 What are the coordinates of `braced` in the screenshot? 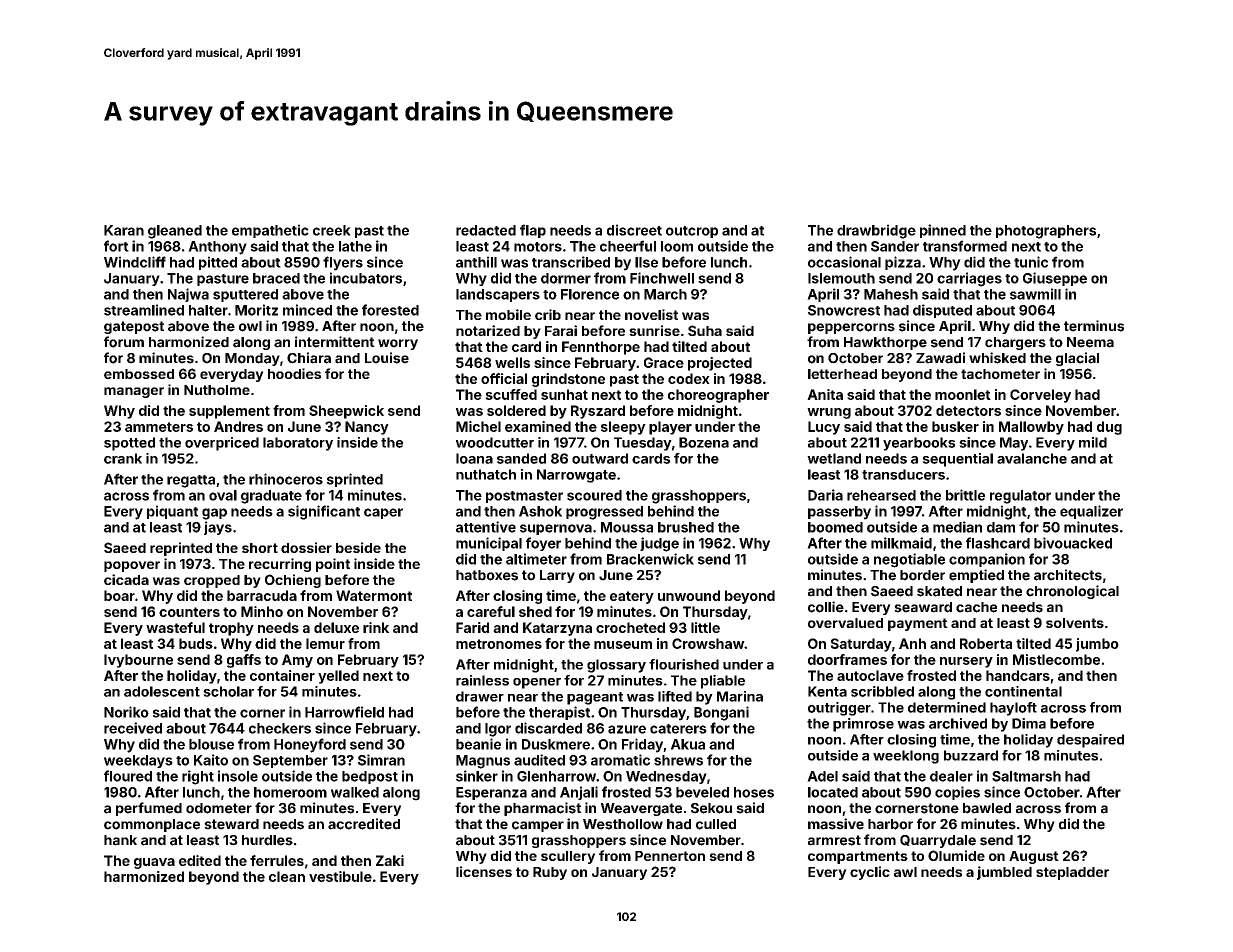 It's located at (276, 278).
